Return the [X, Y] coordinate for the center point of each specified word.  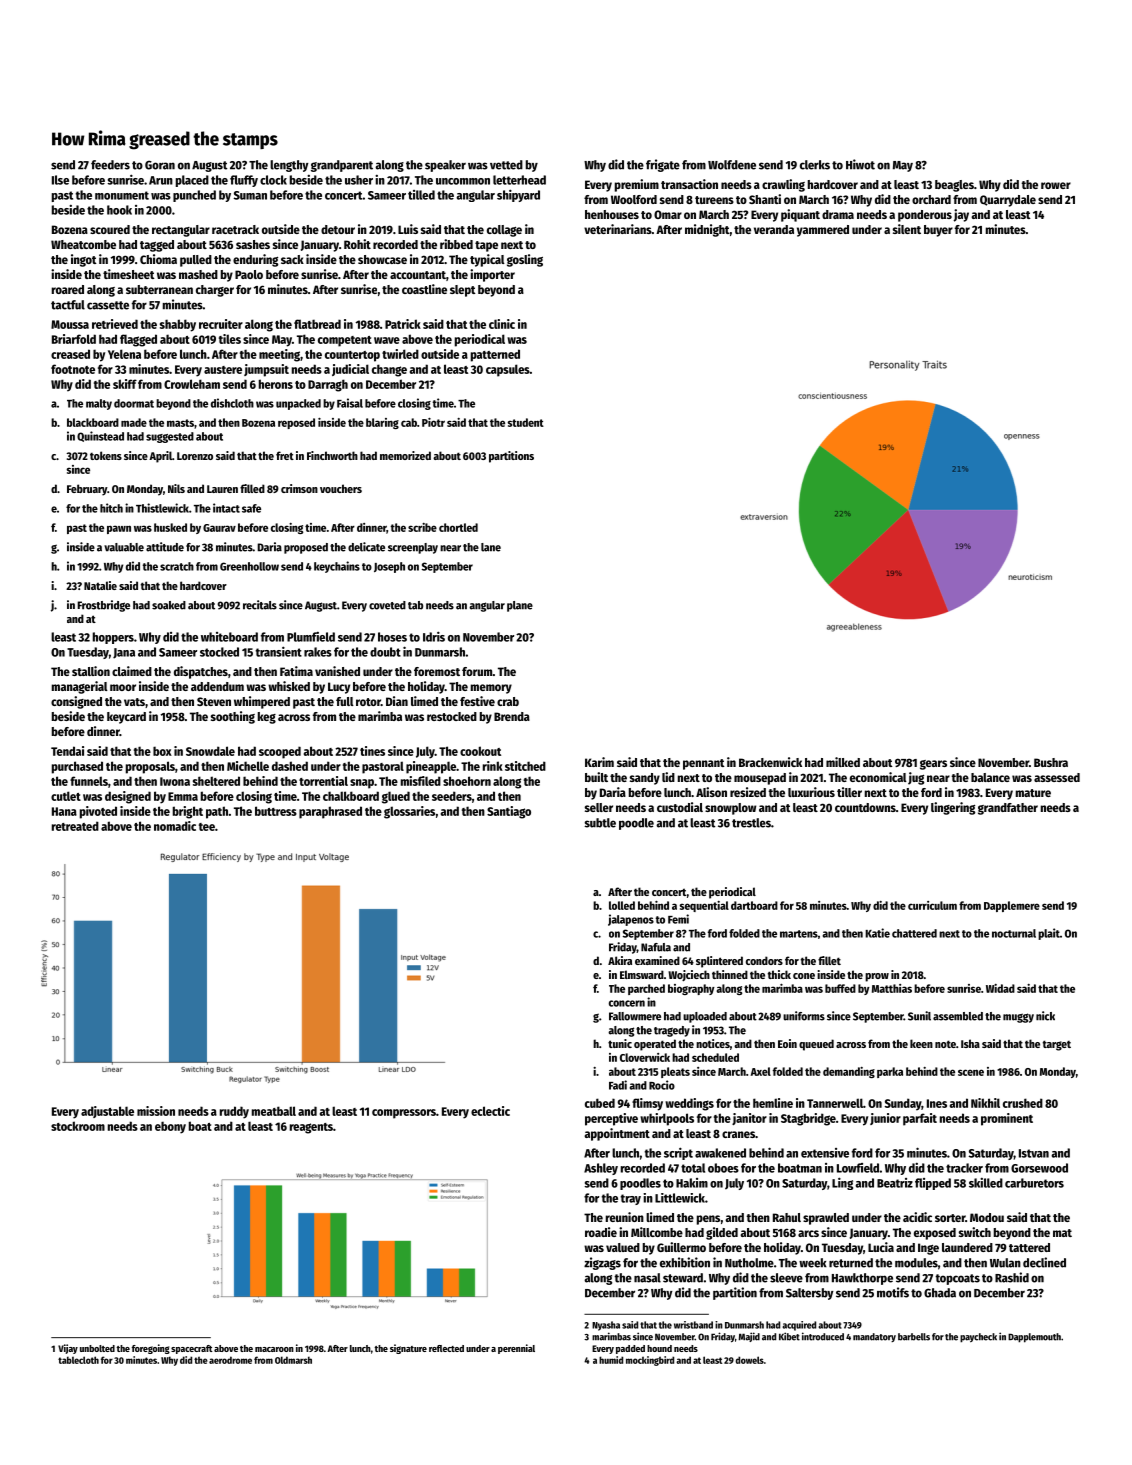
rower [1056, 185]
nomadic [175, 826]
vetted [506, 165]
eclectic [490, 1111]
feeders [110, 165]
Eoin [787, 1043]
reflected [446, 1348]
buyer [938, 231]
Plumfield [311, 637]
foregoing [151, 1349]
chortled [458, 527]
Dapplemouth [1034, 1338]
